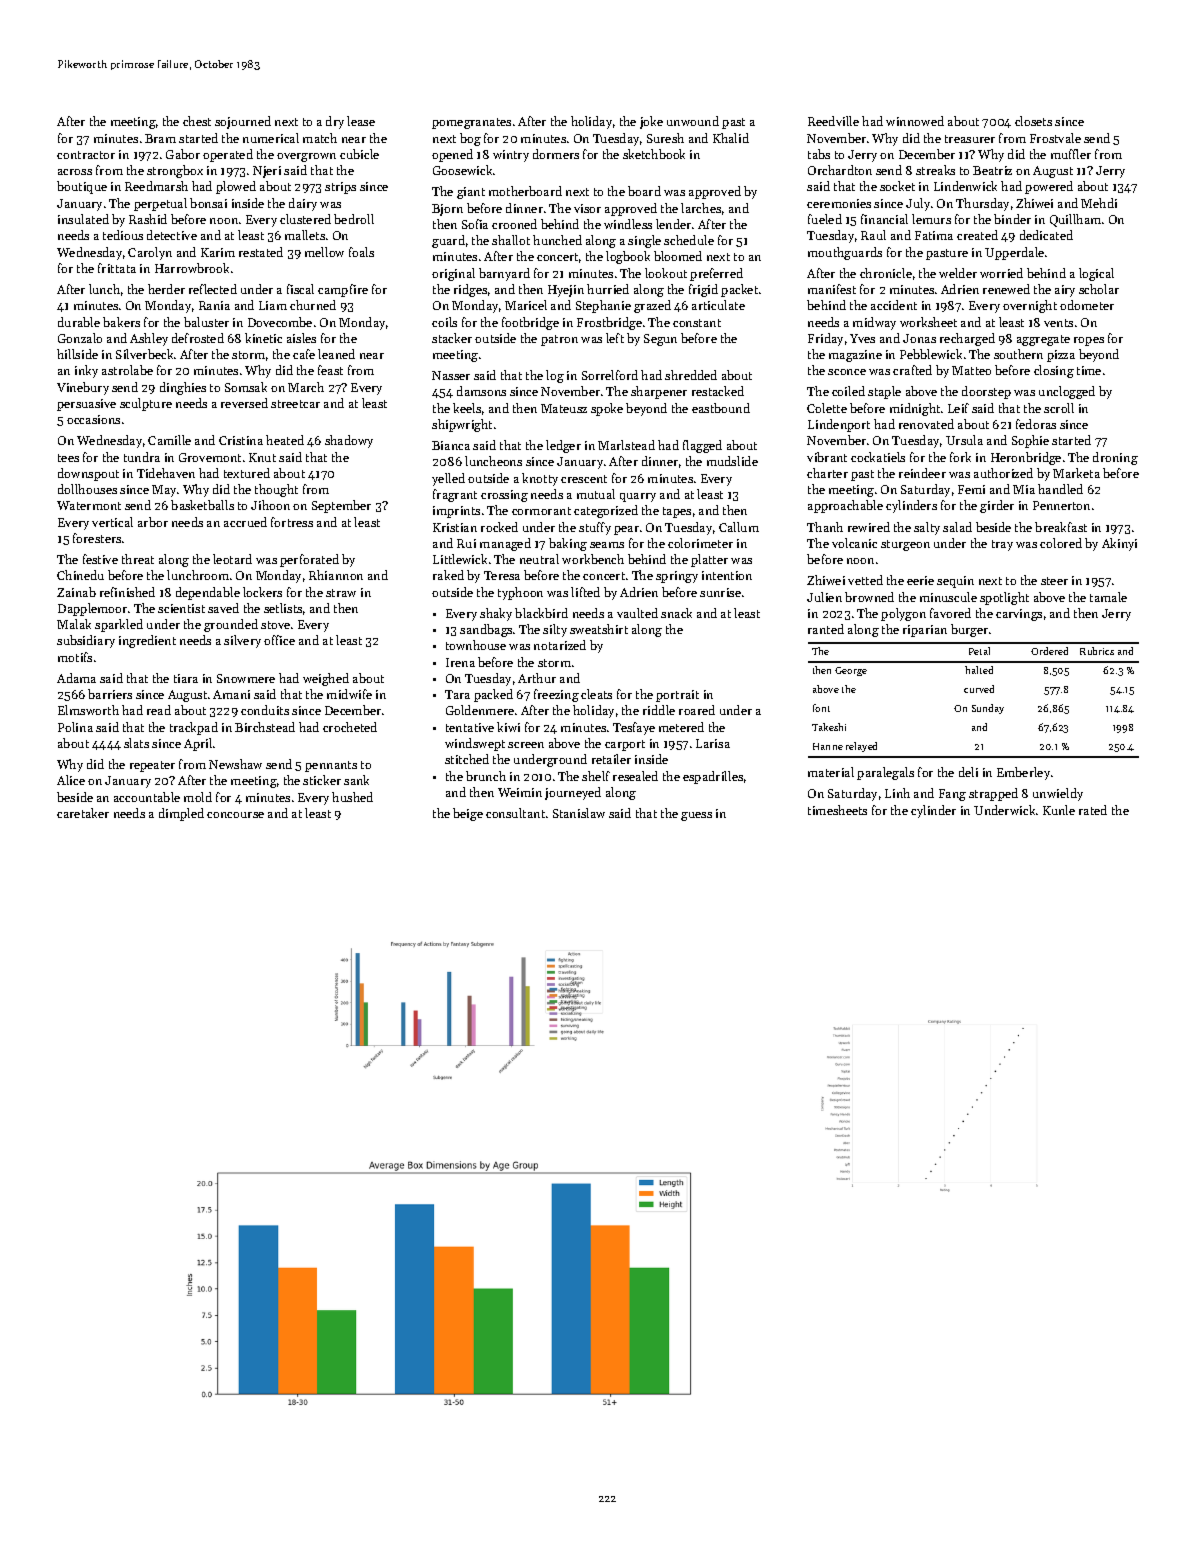  Describe the element at coordinates (515, 813) in the image. I see `consultant` at that location.
